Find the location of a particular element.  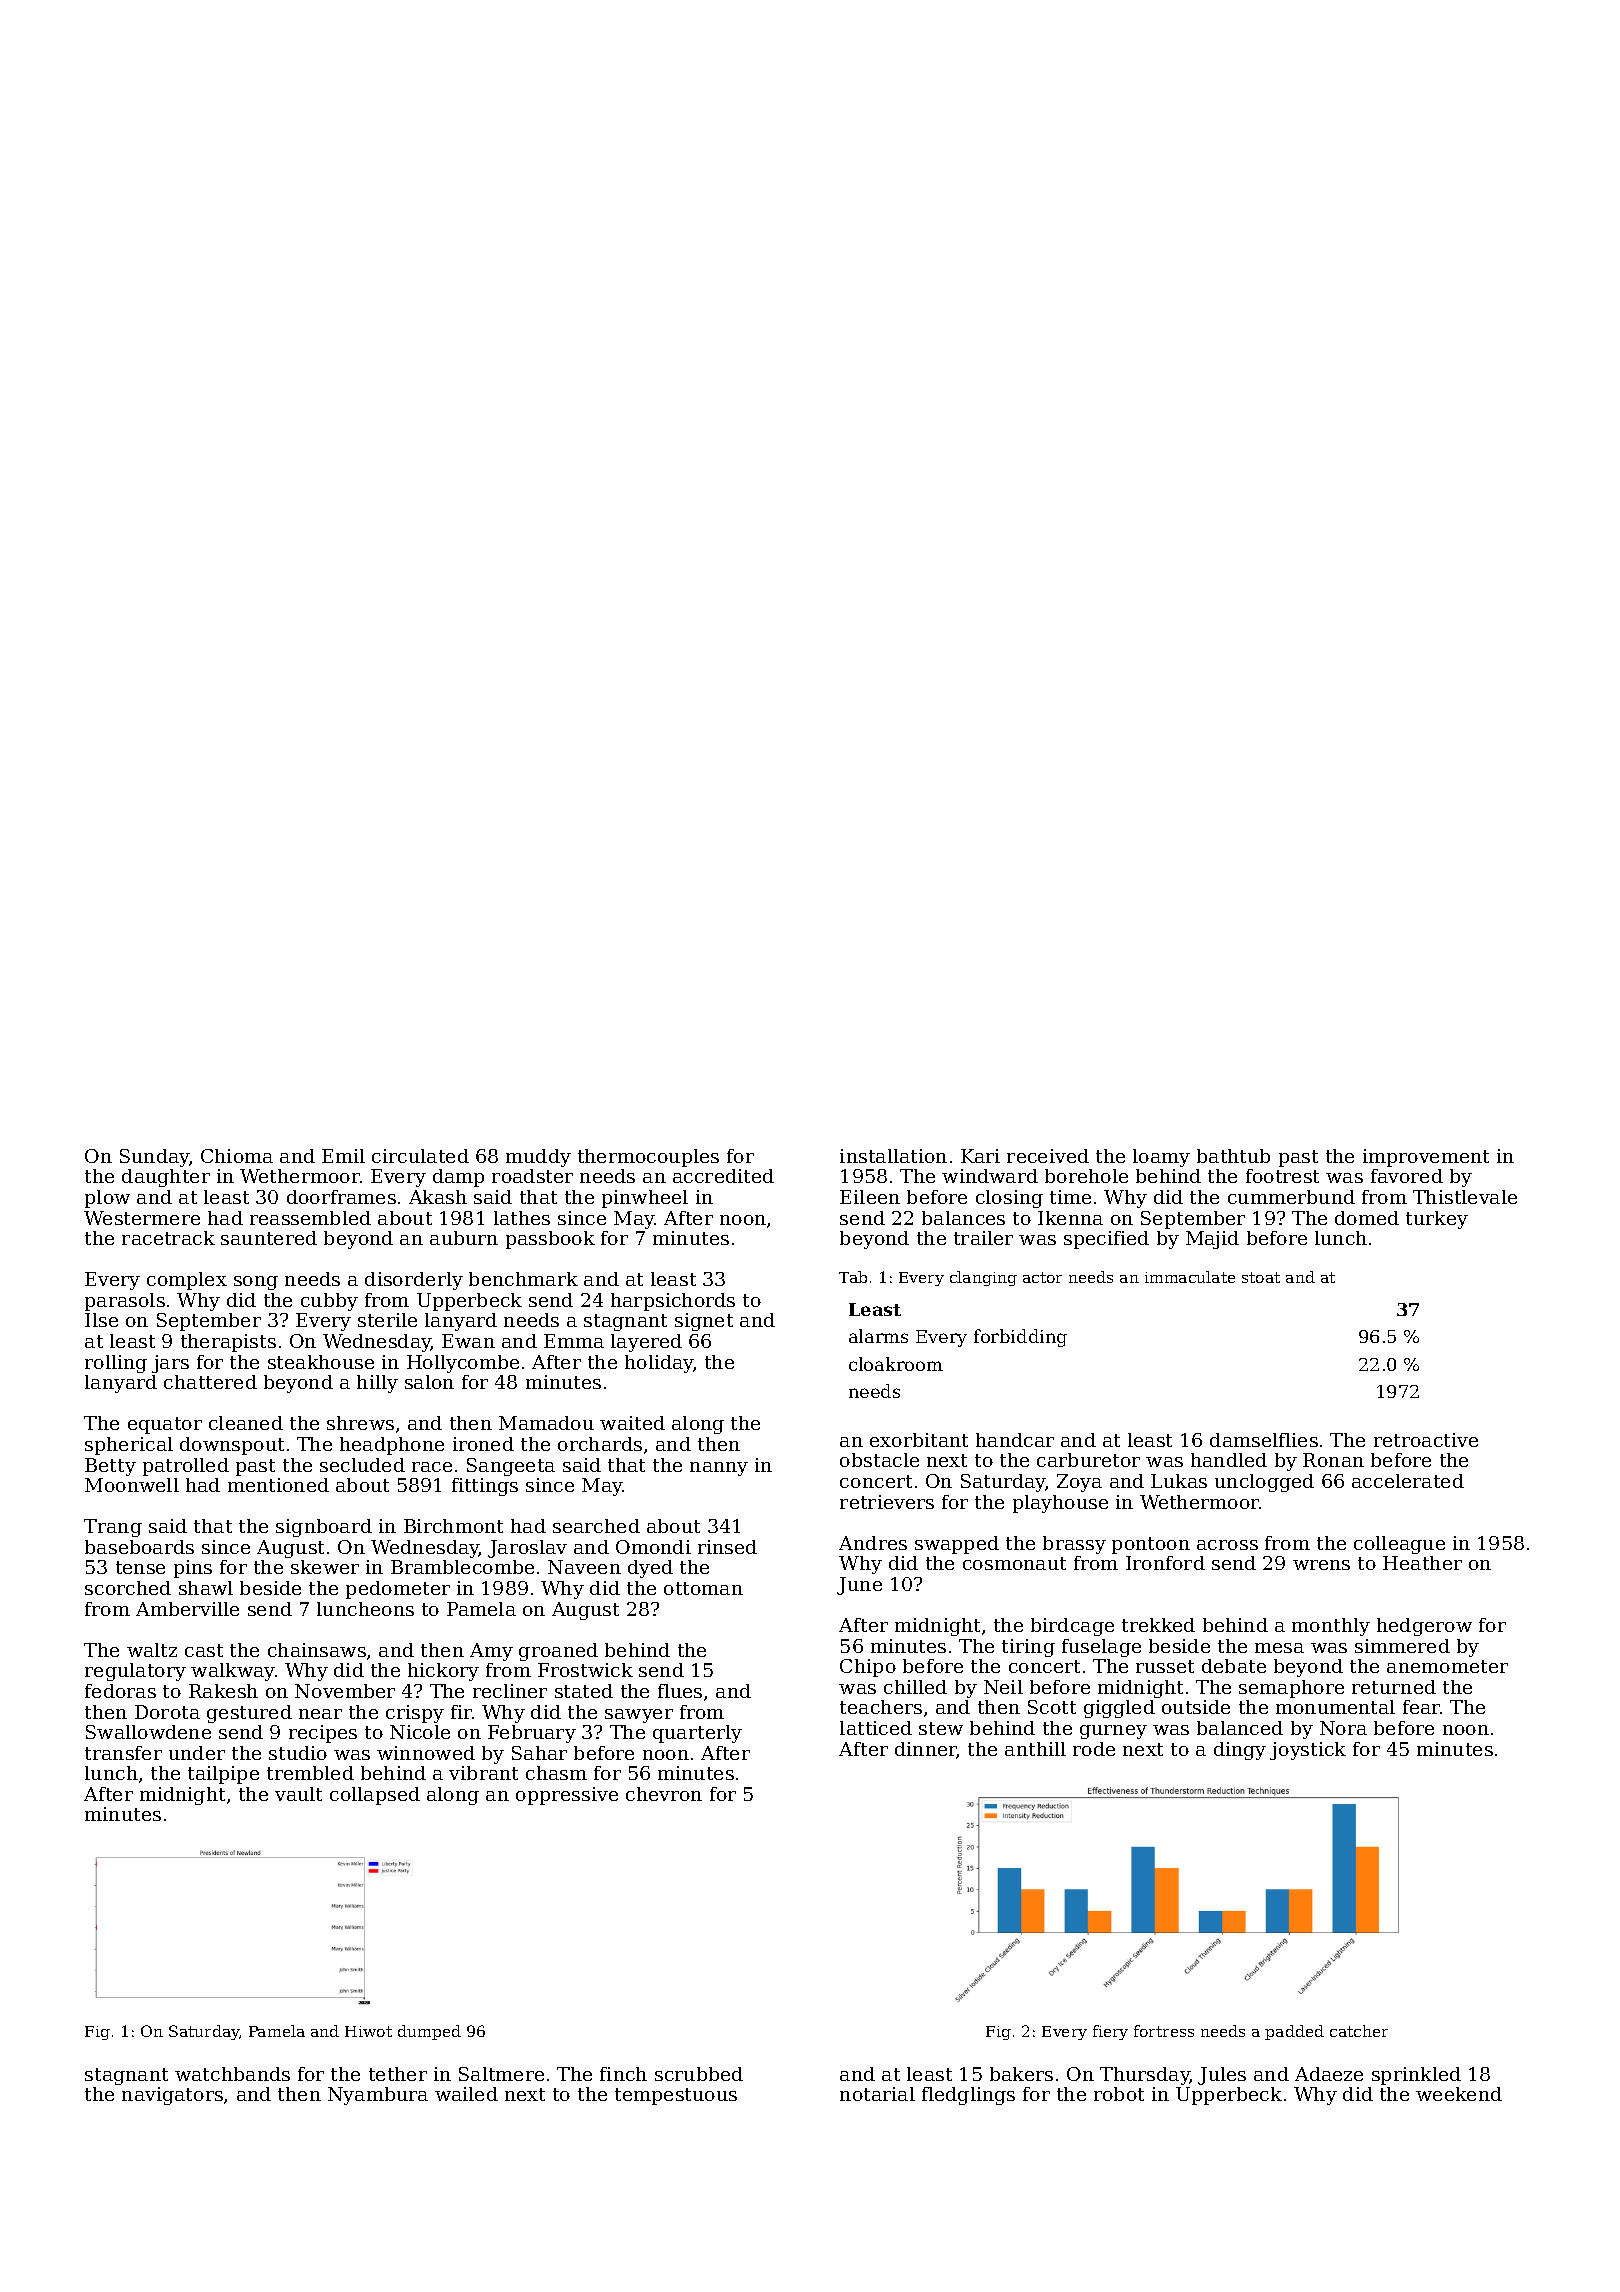

carburetor is located at coordinates (1088, 1460).
